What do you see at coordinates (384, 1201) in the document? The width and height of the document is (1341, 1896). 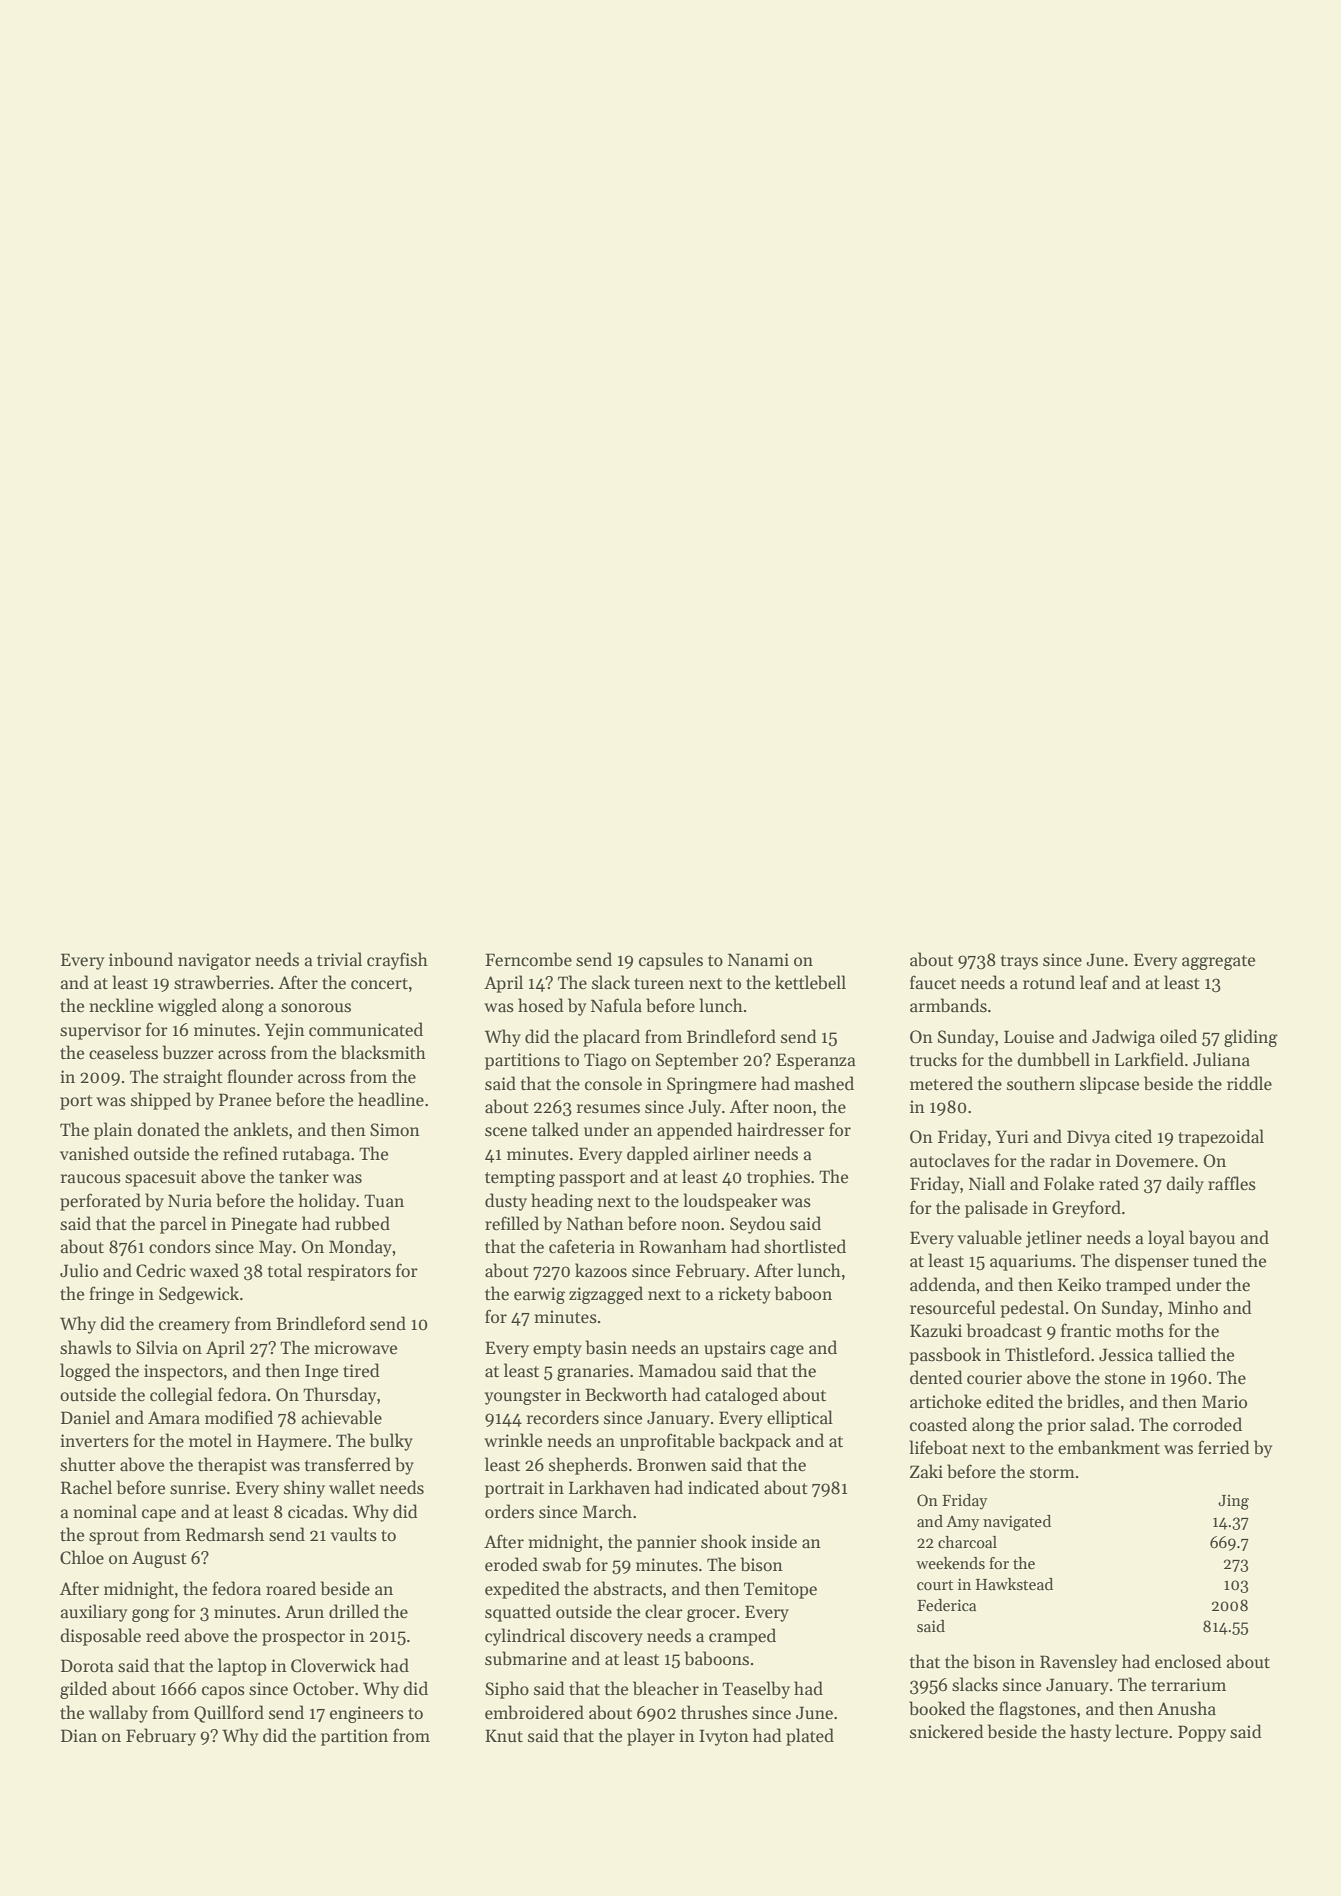 I see `Tuan` at bounding box center [384, 1201].
